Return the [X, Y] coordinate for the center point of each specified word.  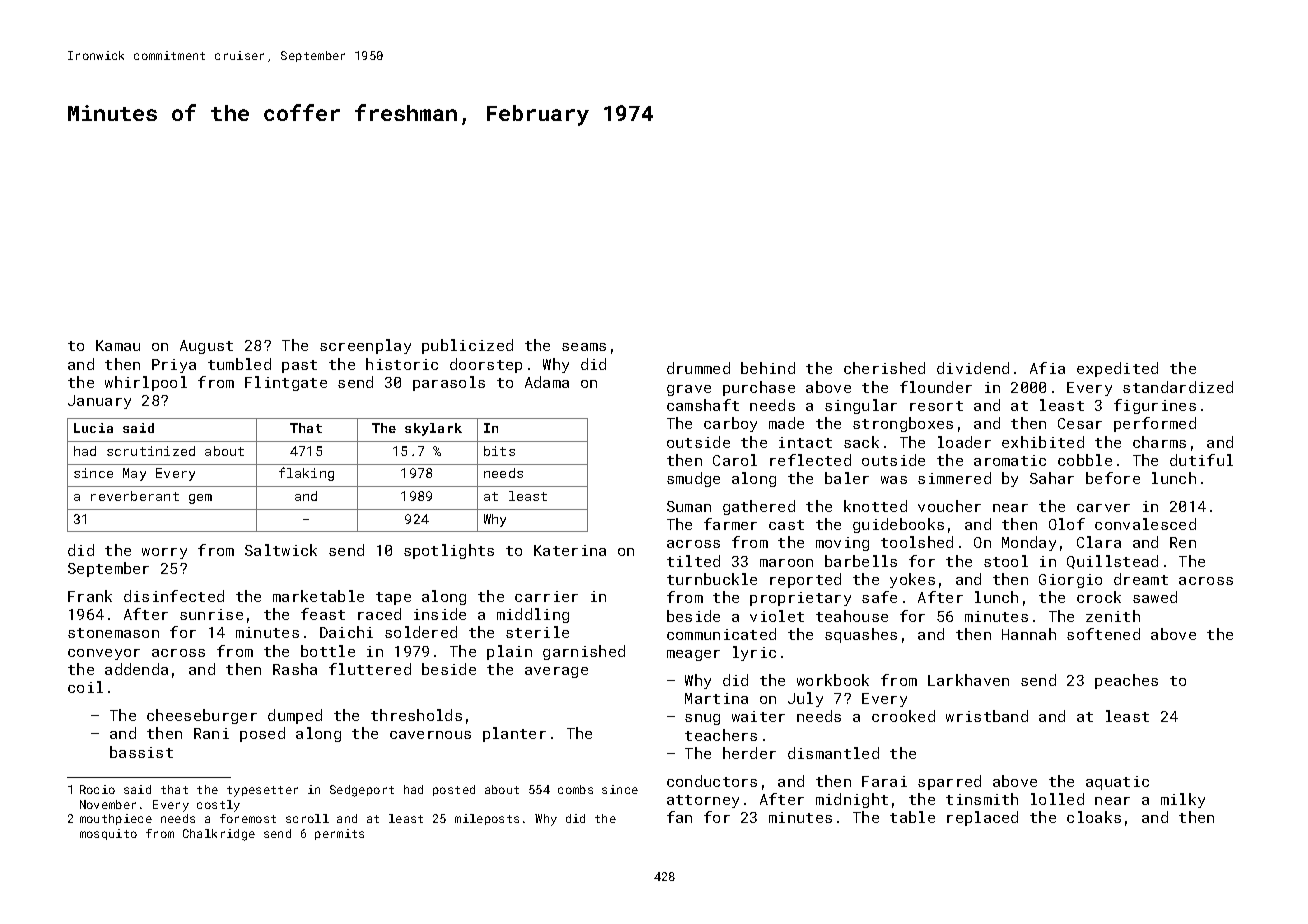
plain [509, 652]
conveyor [104, 654]
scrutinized [151, 451]
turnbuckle [712, 579]
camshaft [703, 405]
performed [1155, 424]
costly [218, 806]
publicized [467, 346]
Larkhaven [968, 680]
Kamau [118, 345]
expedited [1117, 369]
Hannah [1029, 634]
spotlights [449, 551]
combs [575, 789]
